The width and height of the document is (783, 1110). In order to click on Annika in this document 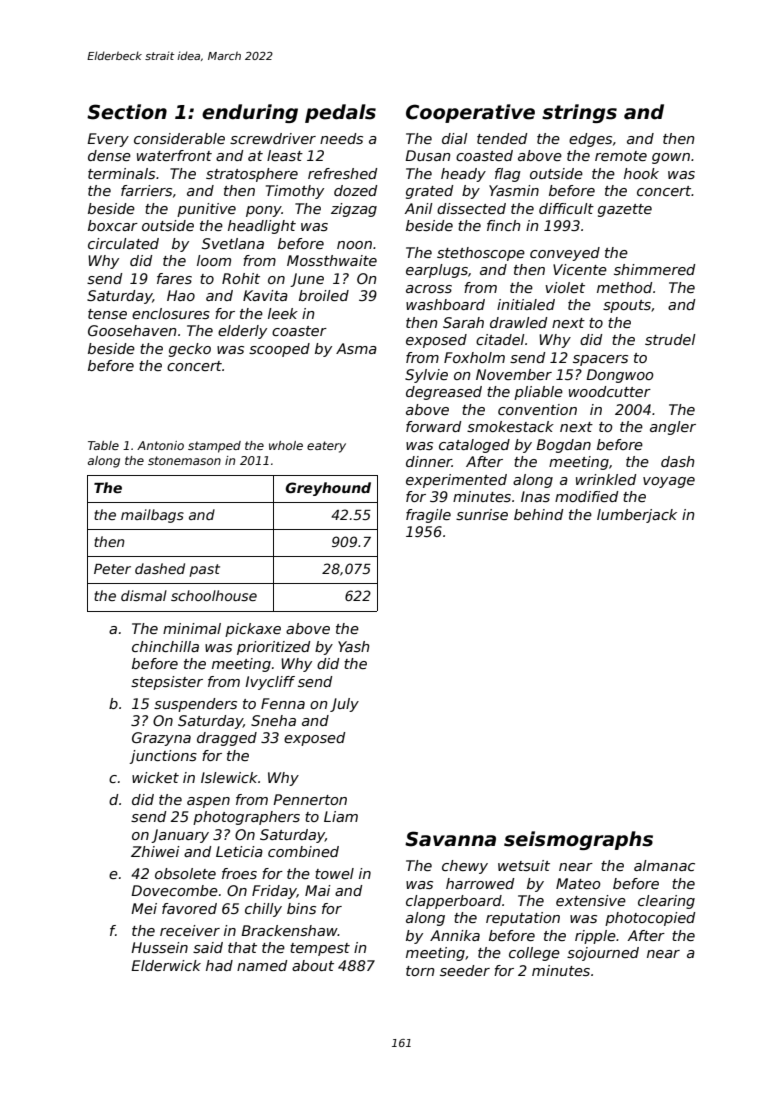, I will do `click(455, 935)`.
